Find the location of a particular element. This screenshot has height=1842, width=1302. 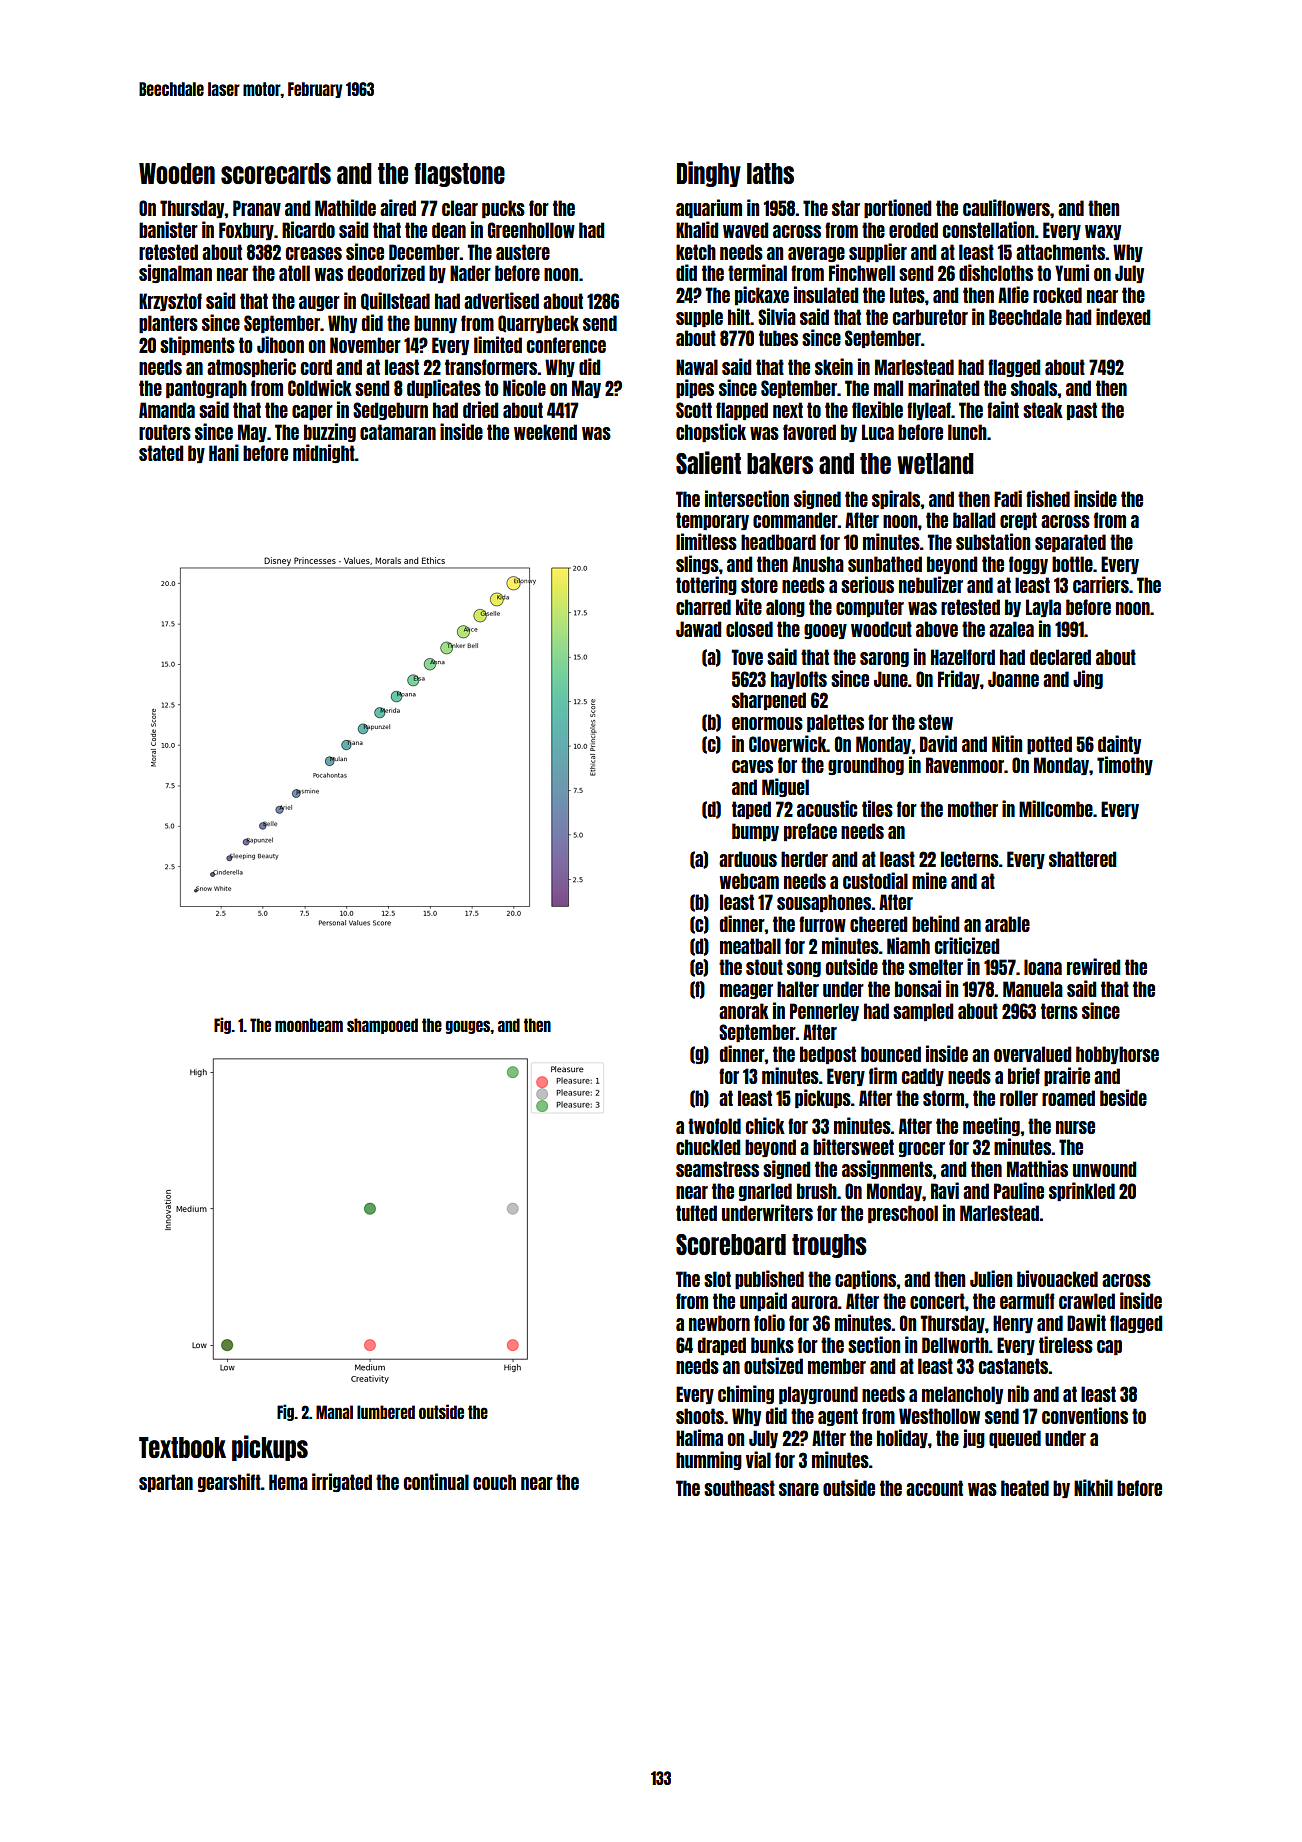

Miguel is located at coordinates (785, 787).
